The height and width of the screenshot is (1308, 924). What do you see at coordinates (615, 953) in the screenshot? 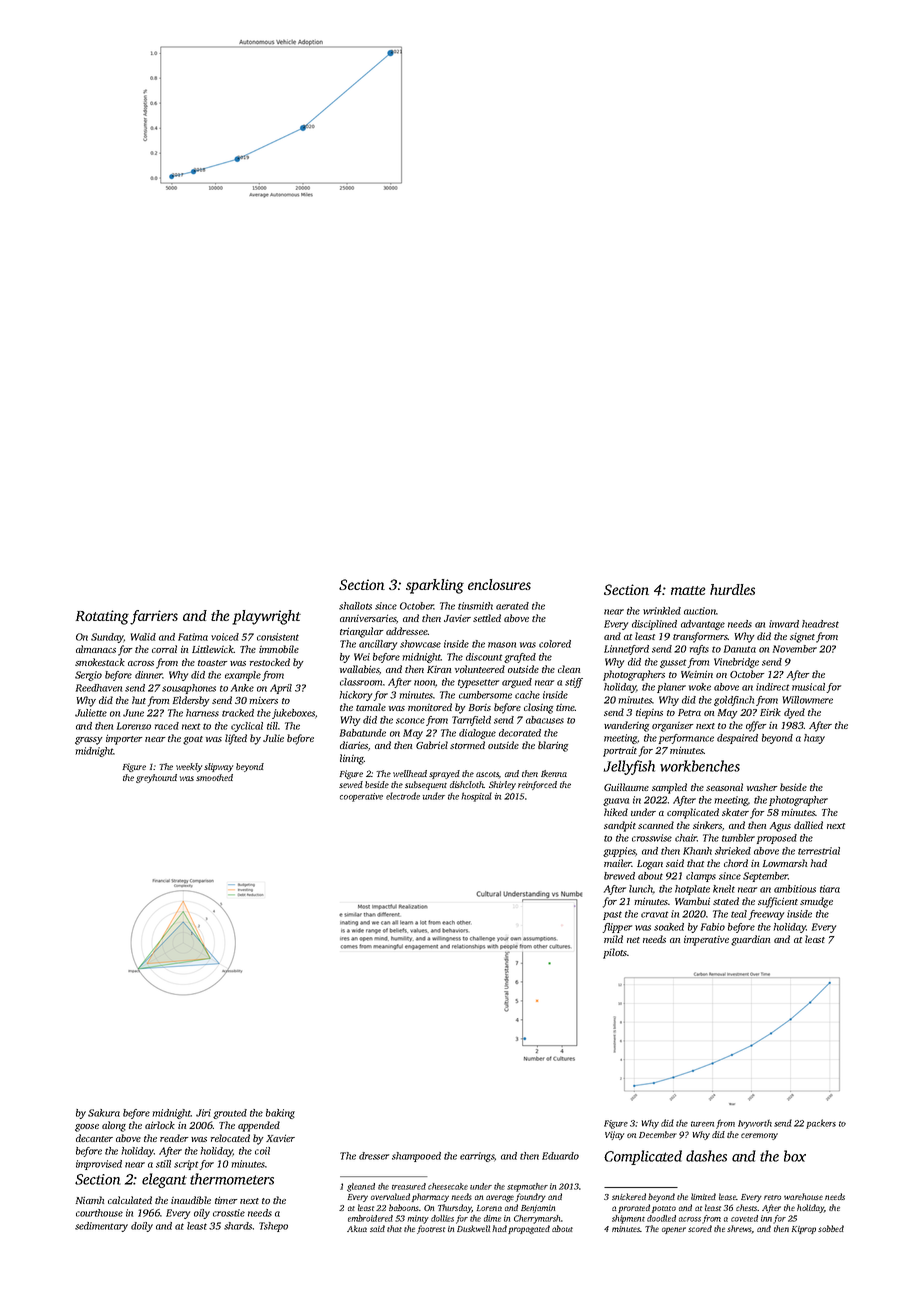
I see `pilots` at bounding box center [615, 953].
